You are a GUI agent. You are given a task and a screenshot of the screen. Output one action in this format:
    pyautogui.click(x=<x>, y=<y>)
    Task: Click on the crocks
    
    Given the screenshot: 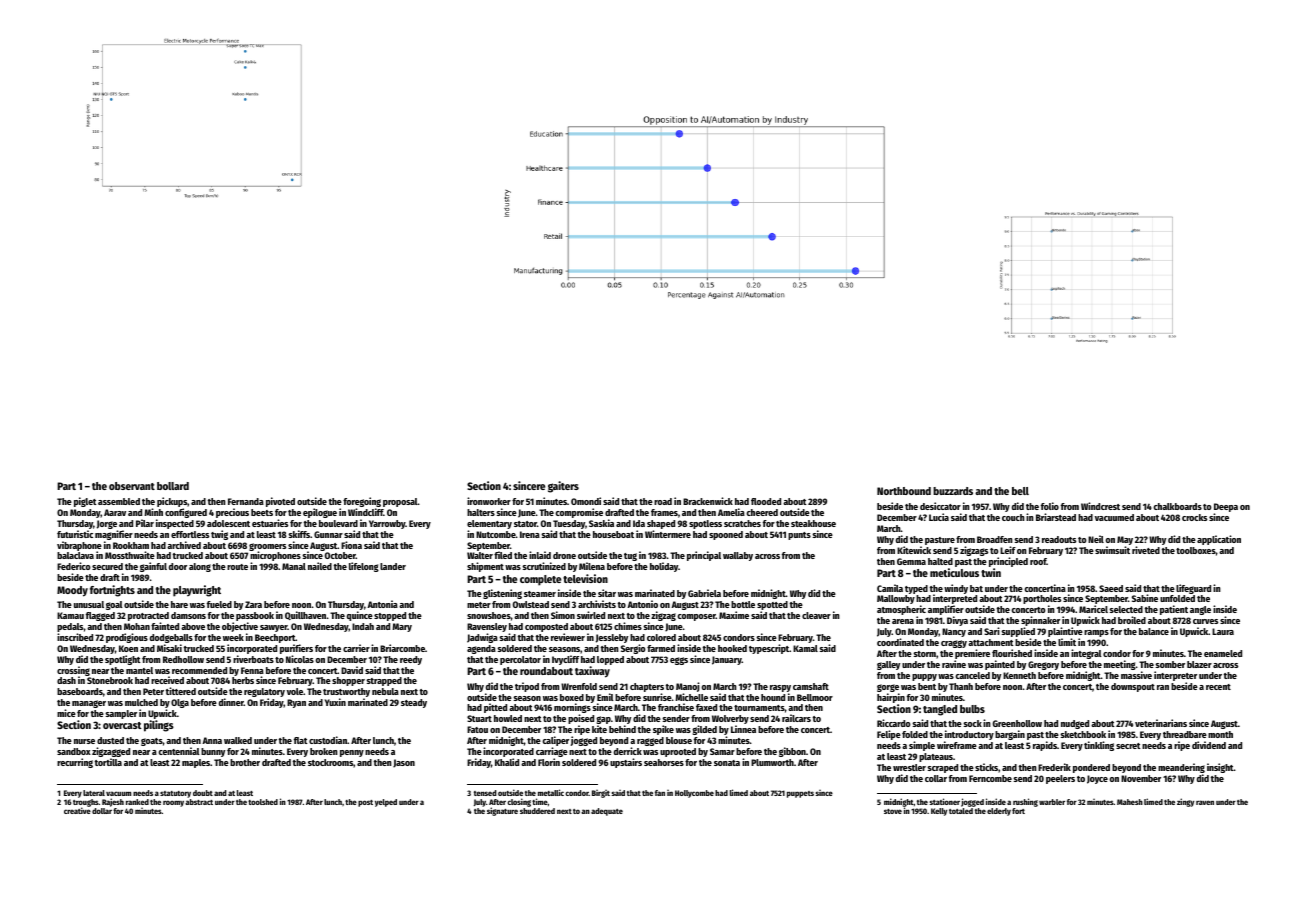 What is the action you would take?
    pyautogui.click(x=1194, y=517)
